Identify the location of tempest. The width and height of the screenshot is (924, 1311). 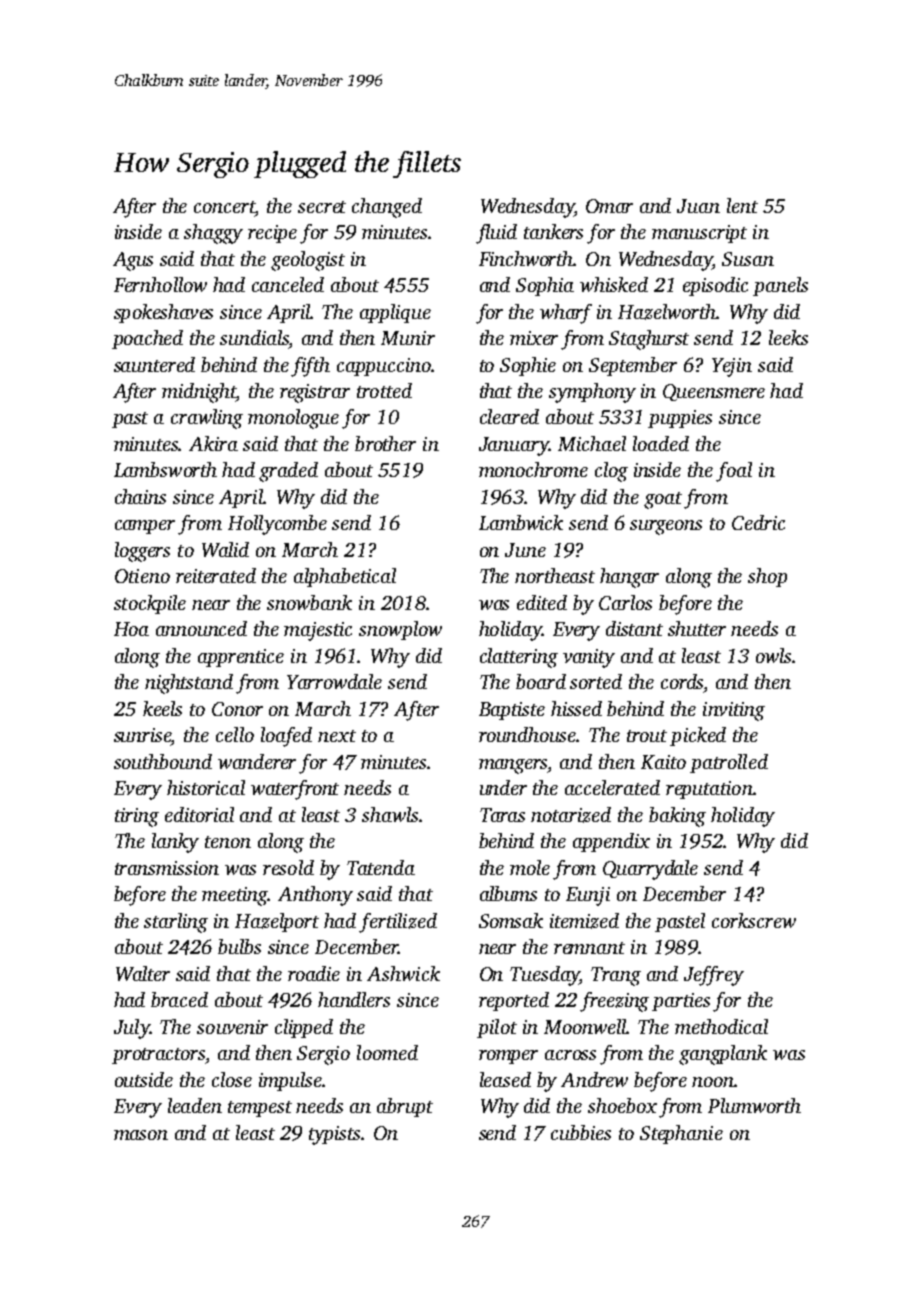
(260, 1109).
